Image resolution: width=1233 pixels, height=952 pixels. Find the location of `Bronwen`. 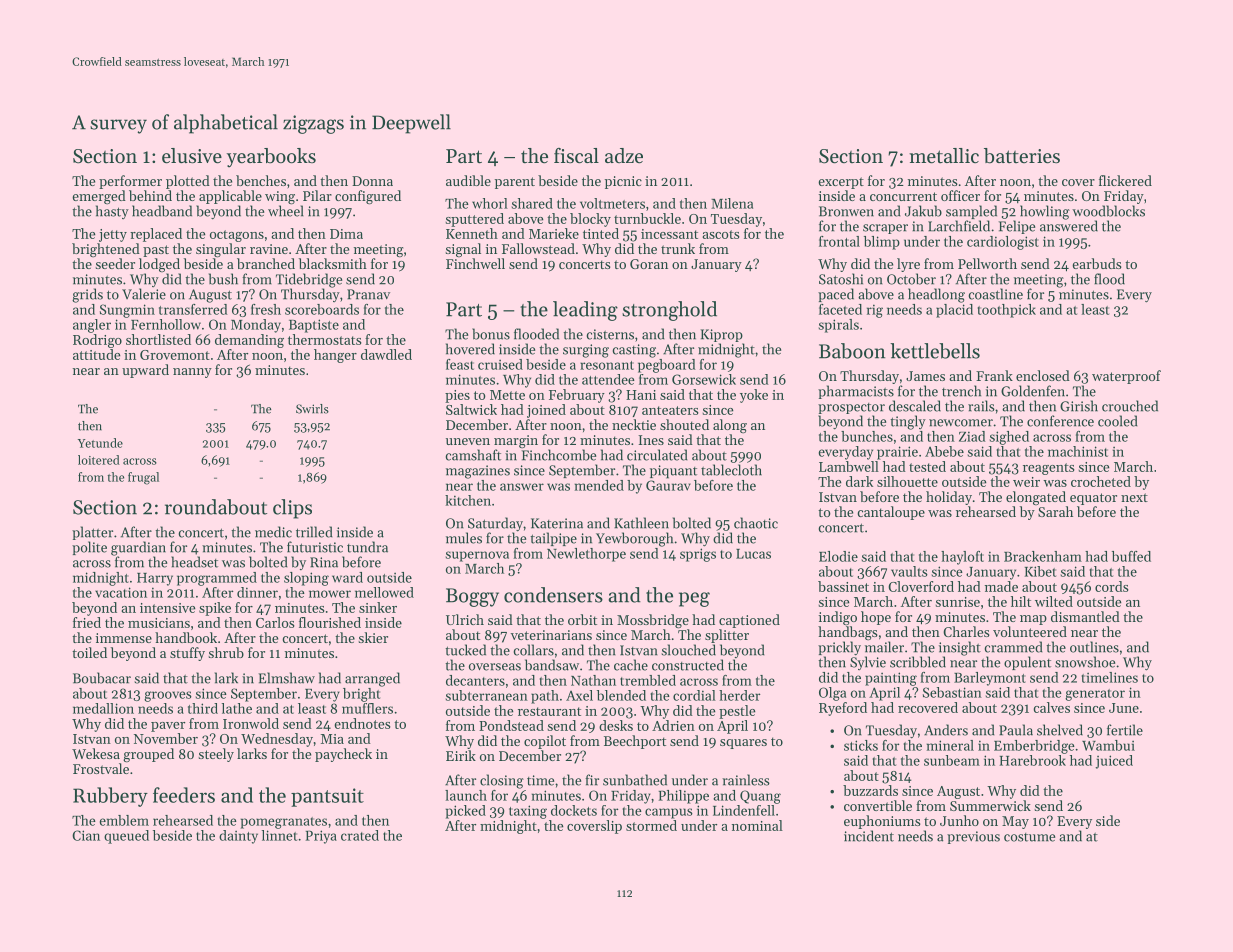

Bronwen is located at coordinates (846, 211).
